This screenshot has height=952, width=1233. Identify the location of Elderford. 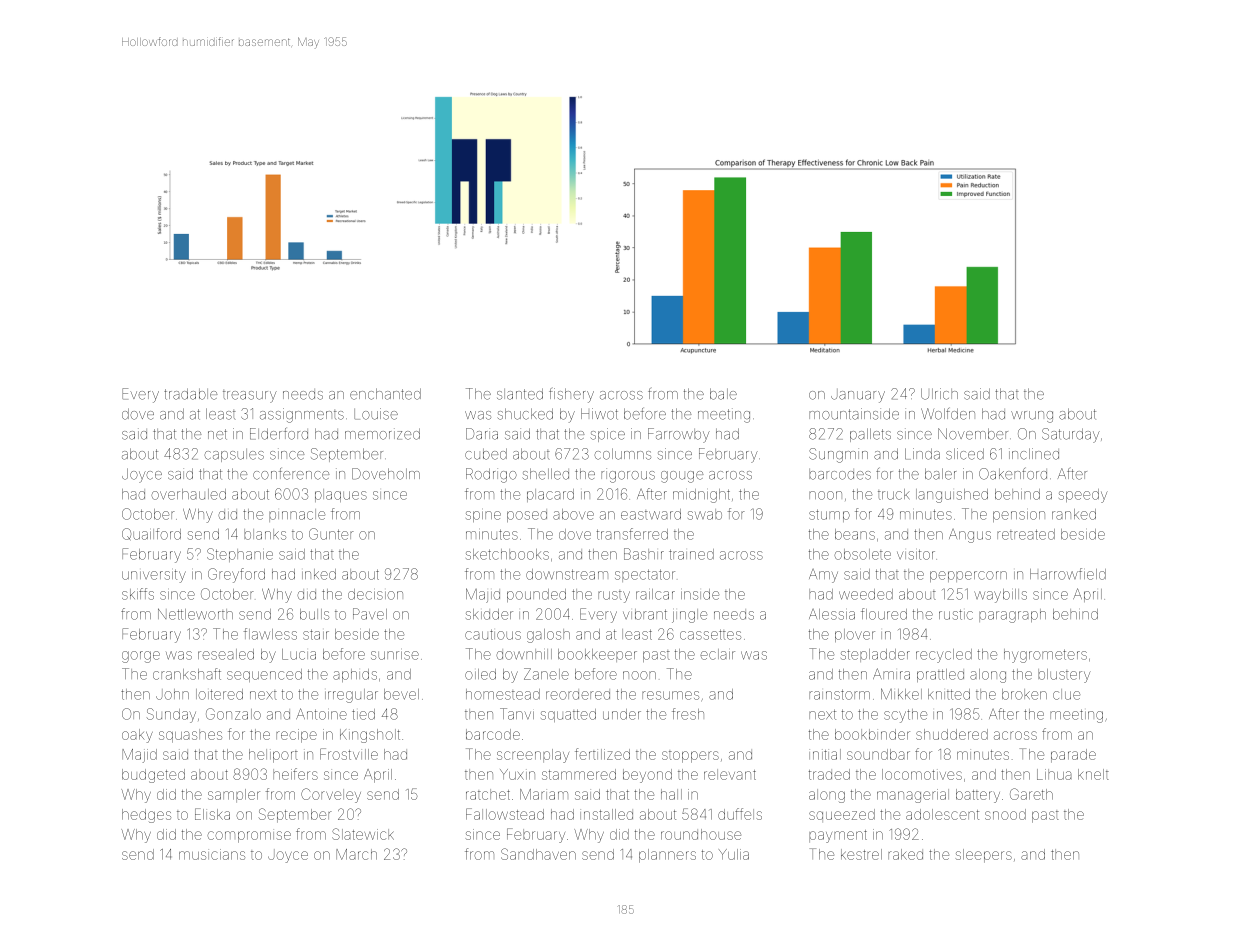
(279, 434).
